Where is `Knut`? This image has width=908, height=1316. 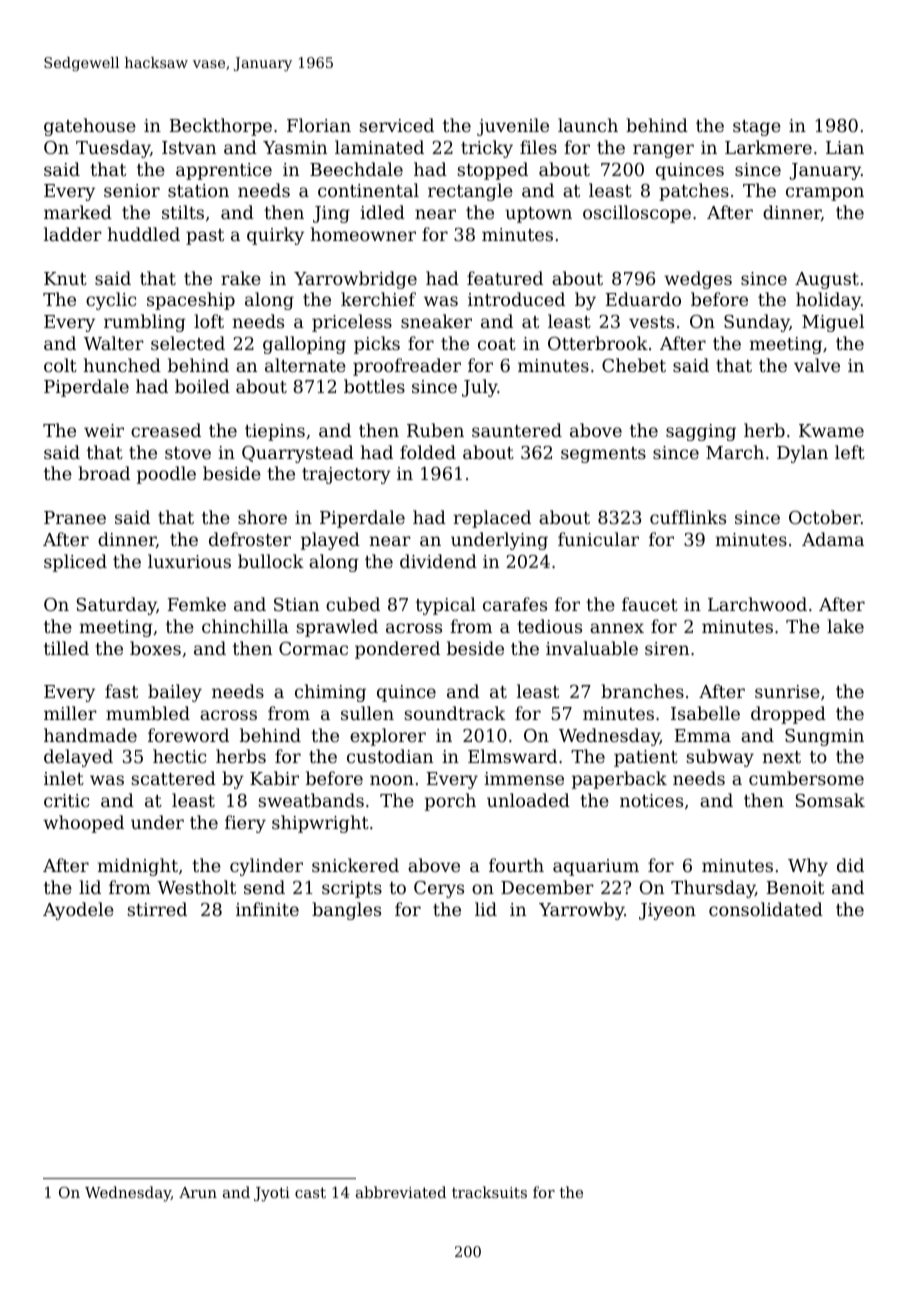 Knut is located at coordinates (65, 278).
